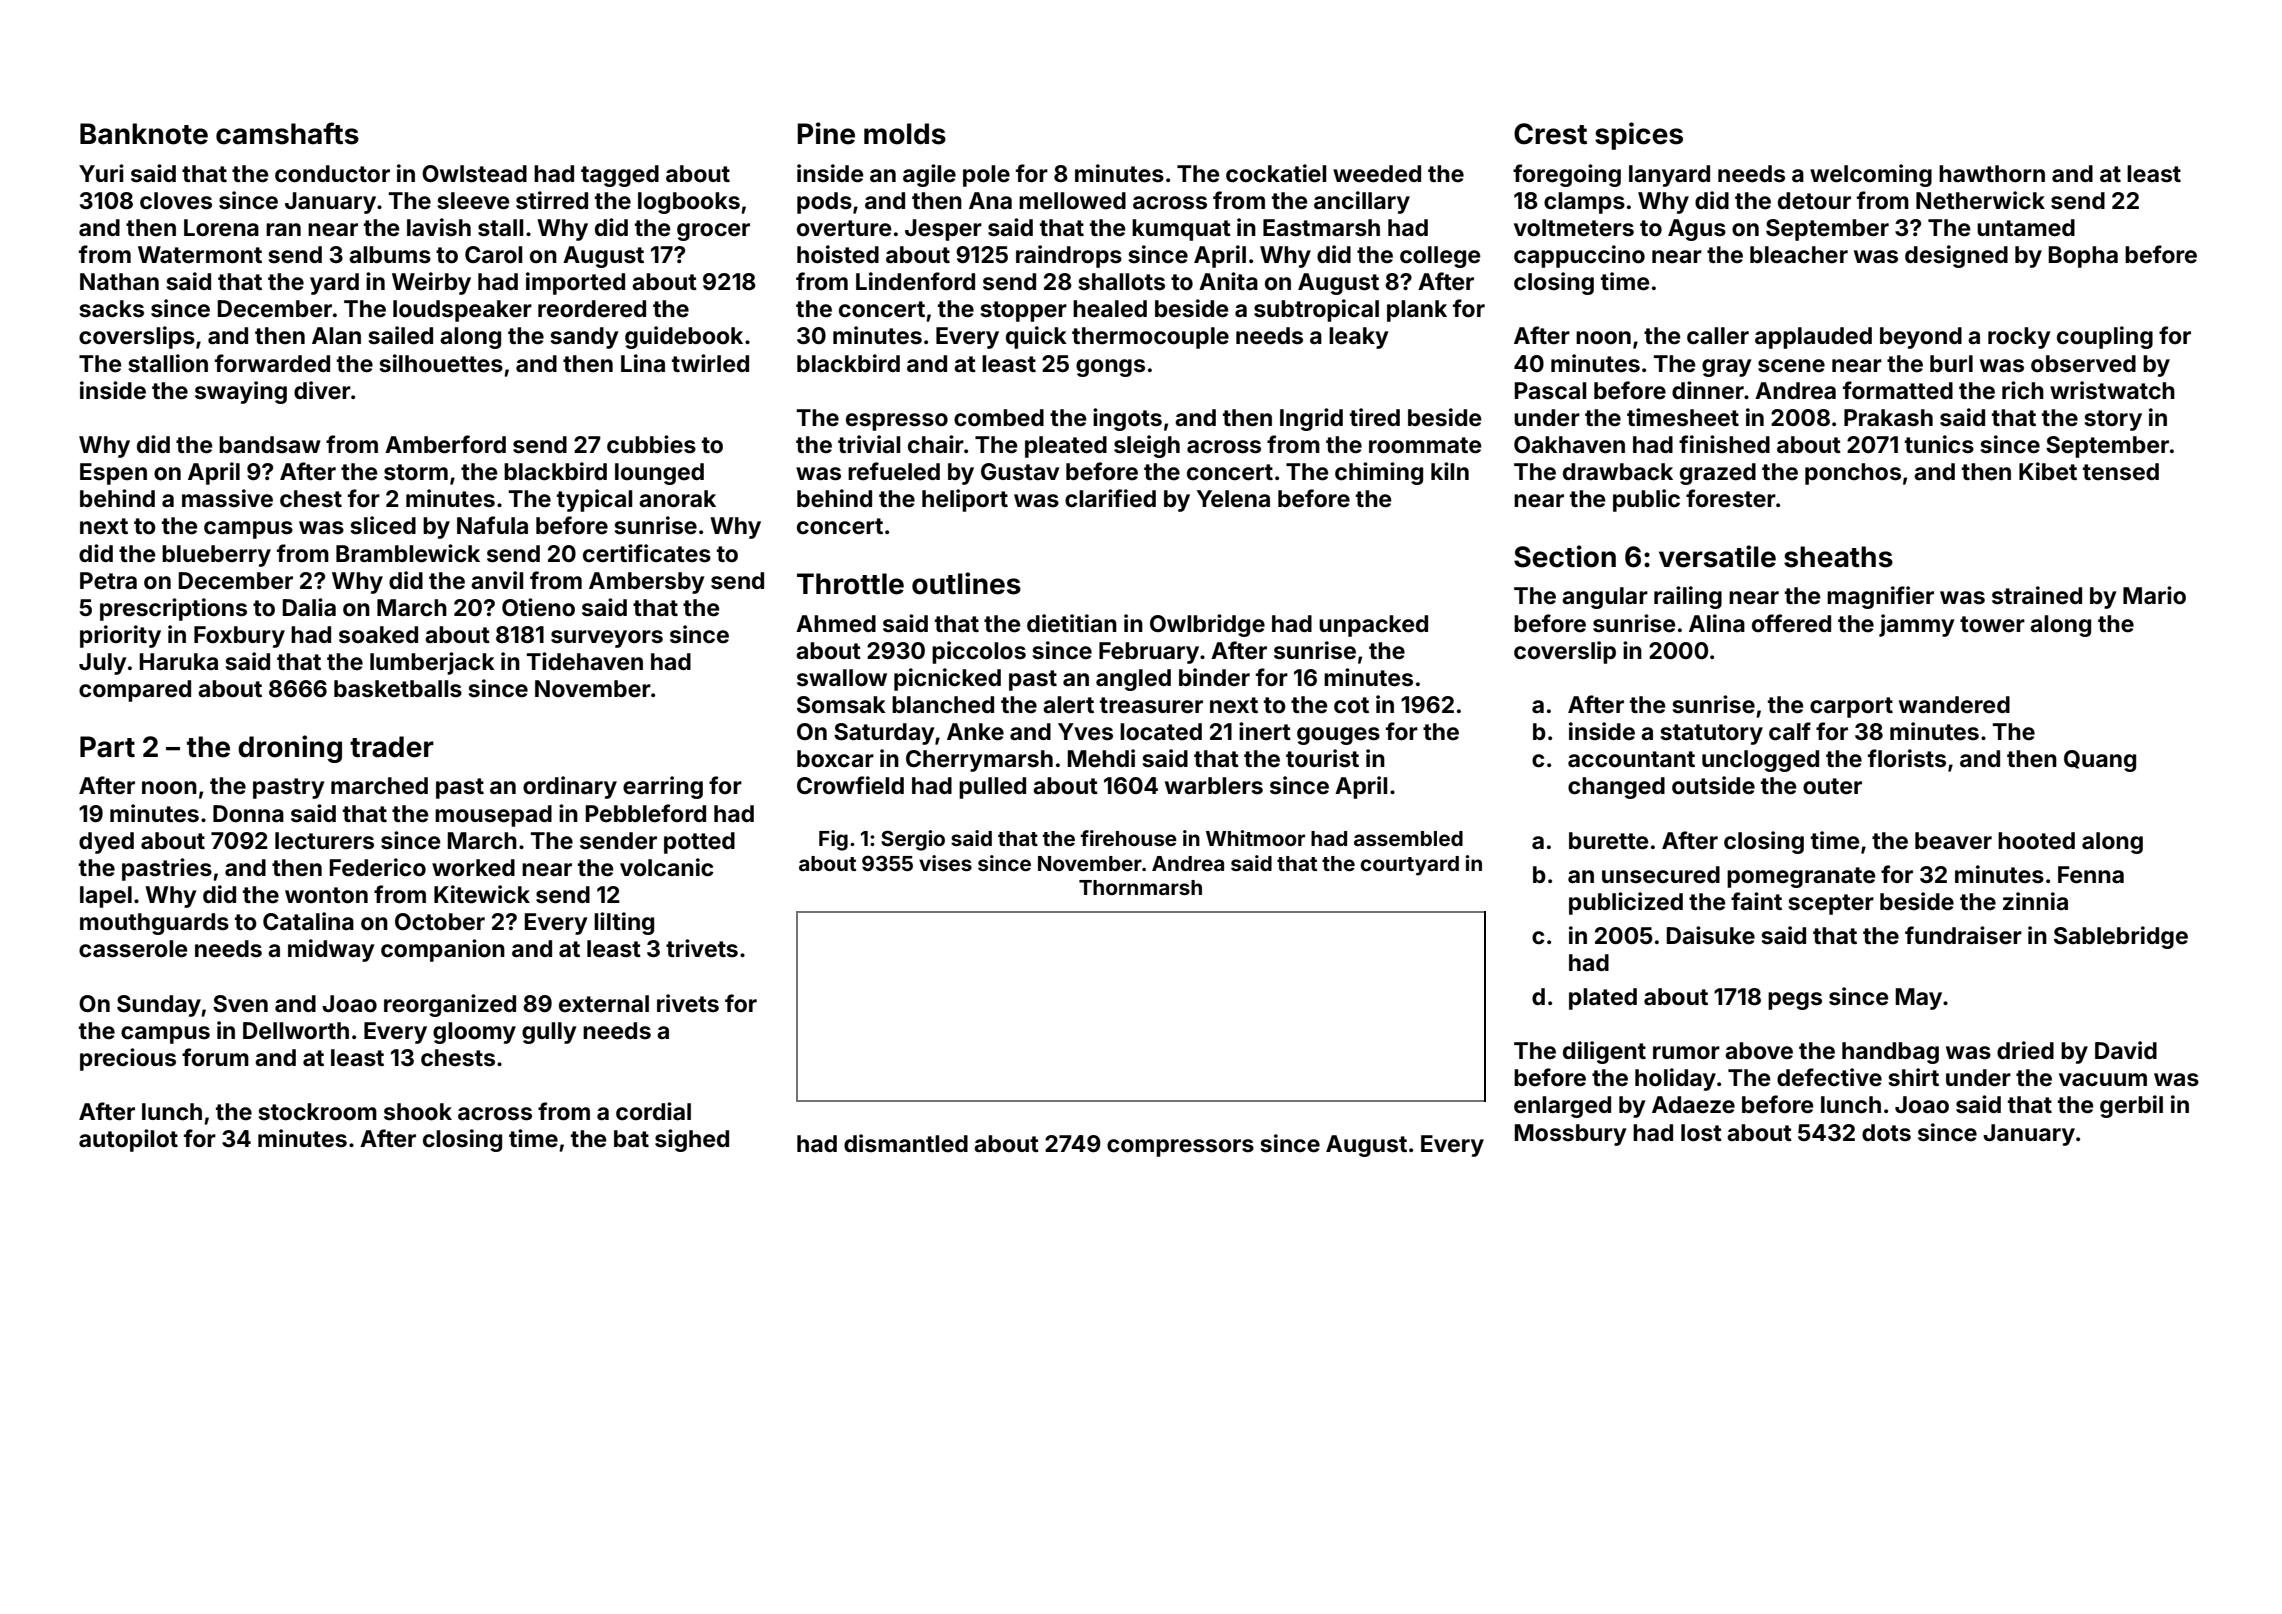 The image size is (2282, 1614). Describe the element at coordinates (824, 203) in the page. I see `pods` at that location.
